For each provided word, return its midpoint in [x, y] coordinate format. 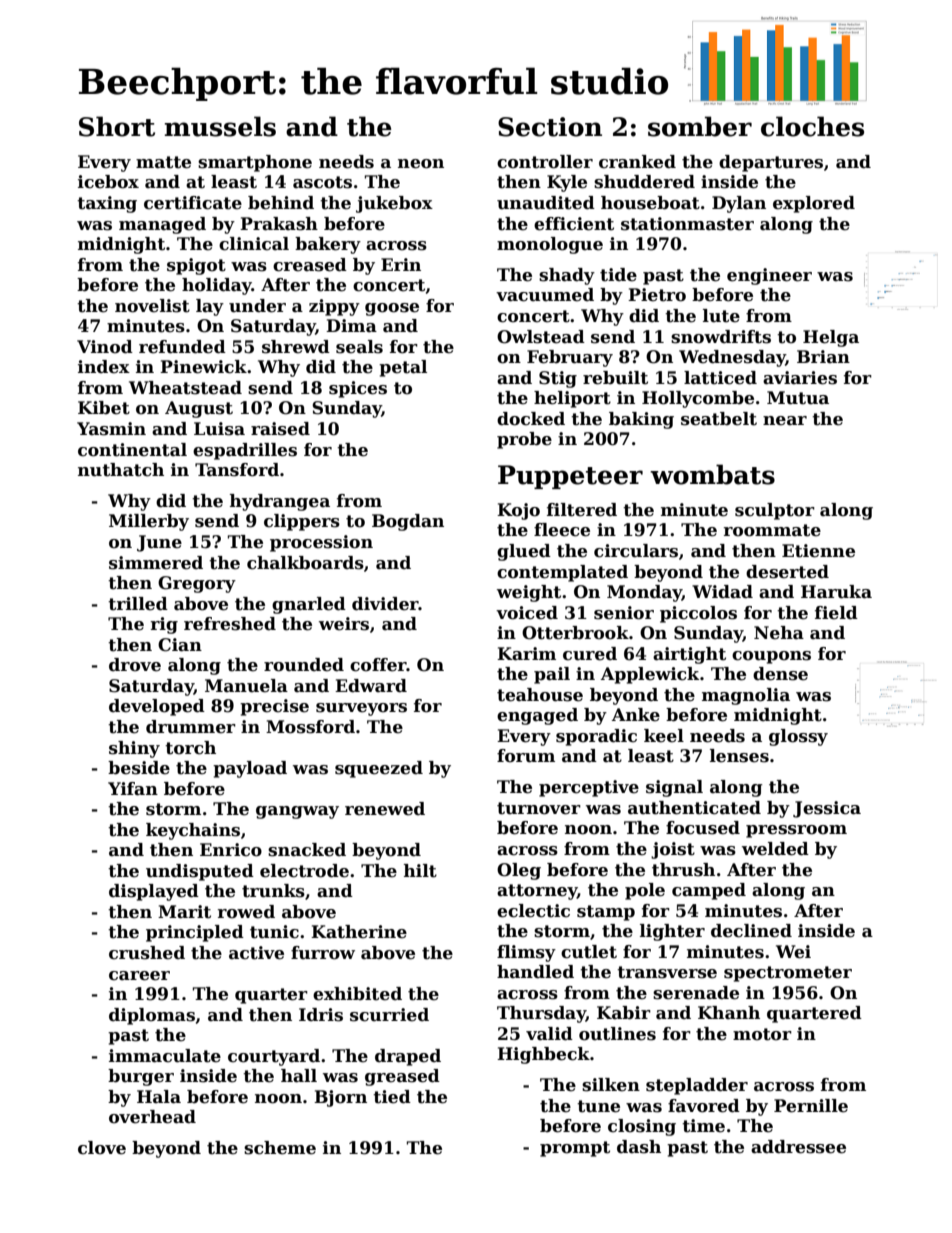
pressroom [796, 831]
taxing [107, 204]
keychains [193, 831]
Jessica [827, 809]
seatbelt [719, 419]
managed [162, 225]
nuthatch [121, 470]
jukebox [394, 204]
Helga [831, 338]
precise [274, 707]
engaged [537, 716]
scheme [280, 1148]
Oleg [519, 871]
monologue [550, 245]
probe [524, 440]
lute [721, 316]
